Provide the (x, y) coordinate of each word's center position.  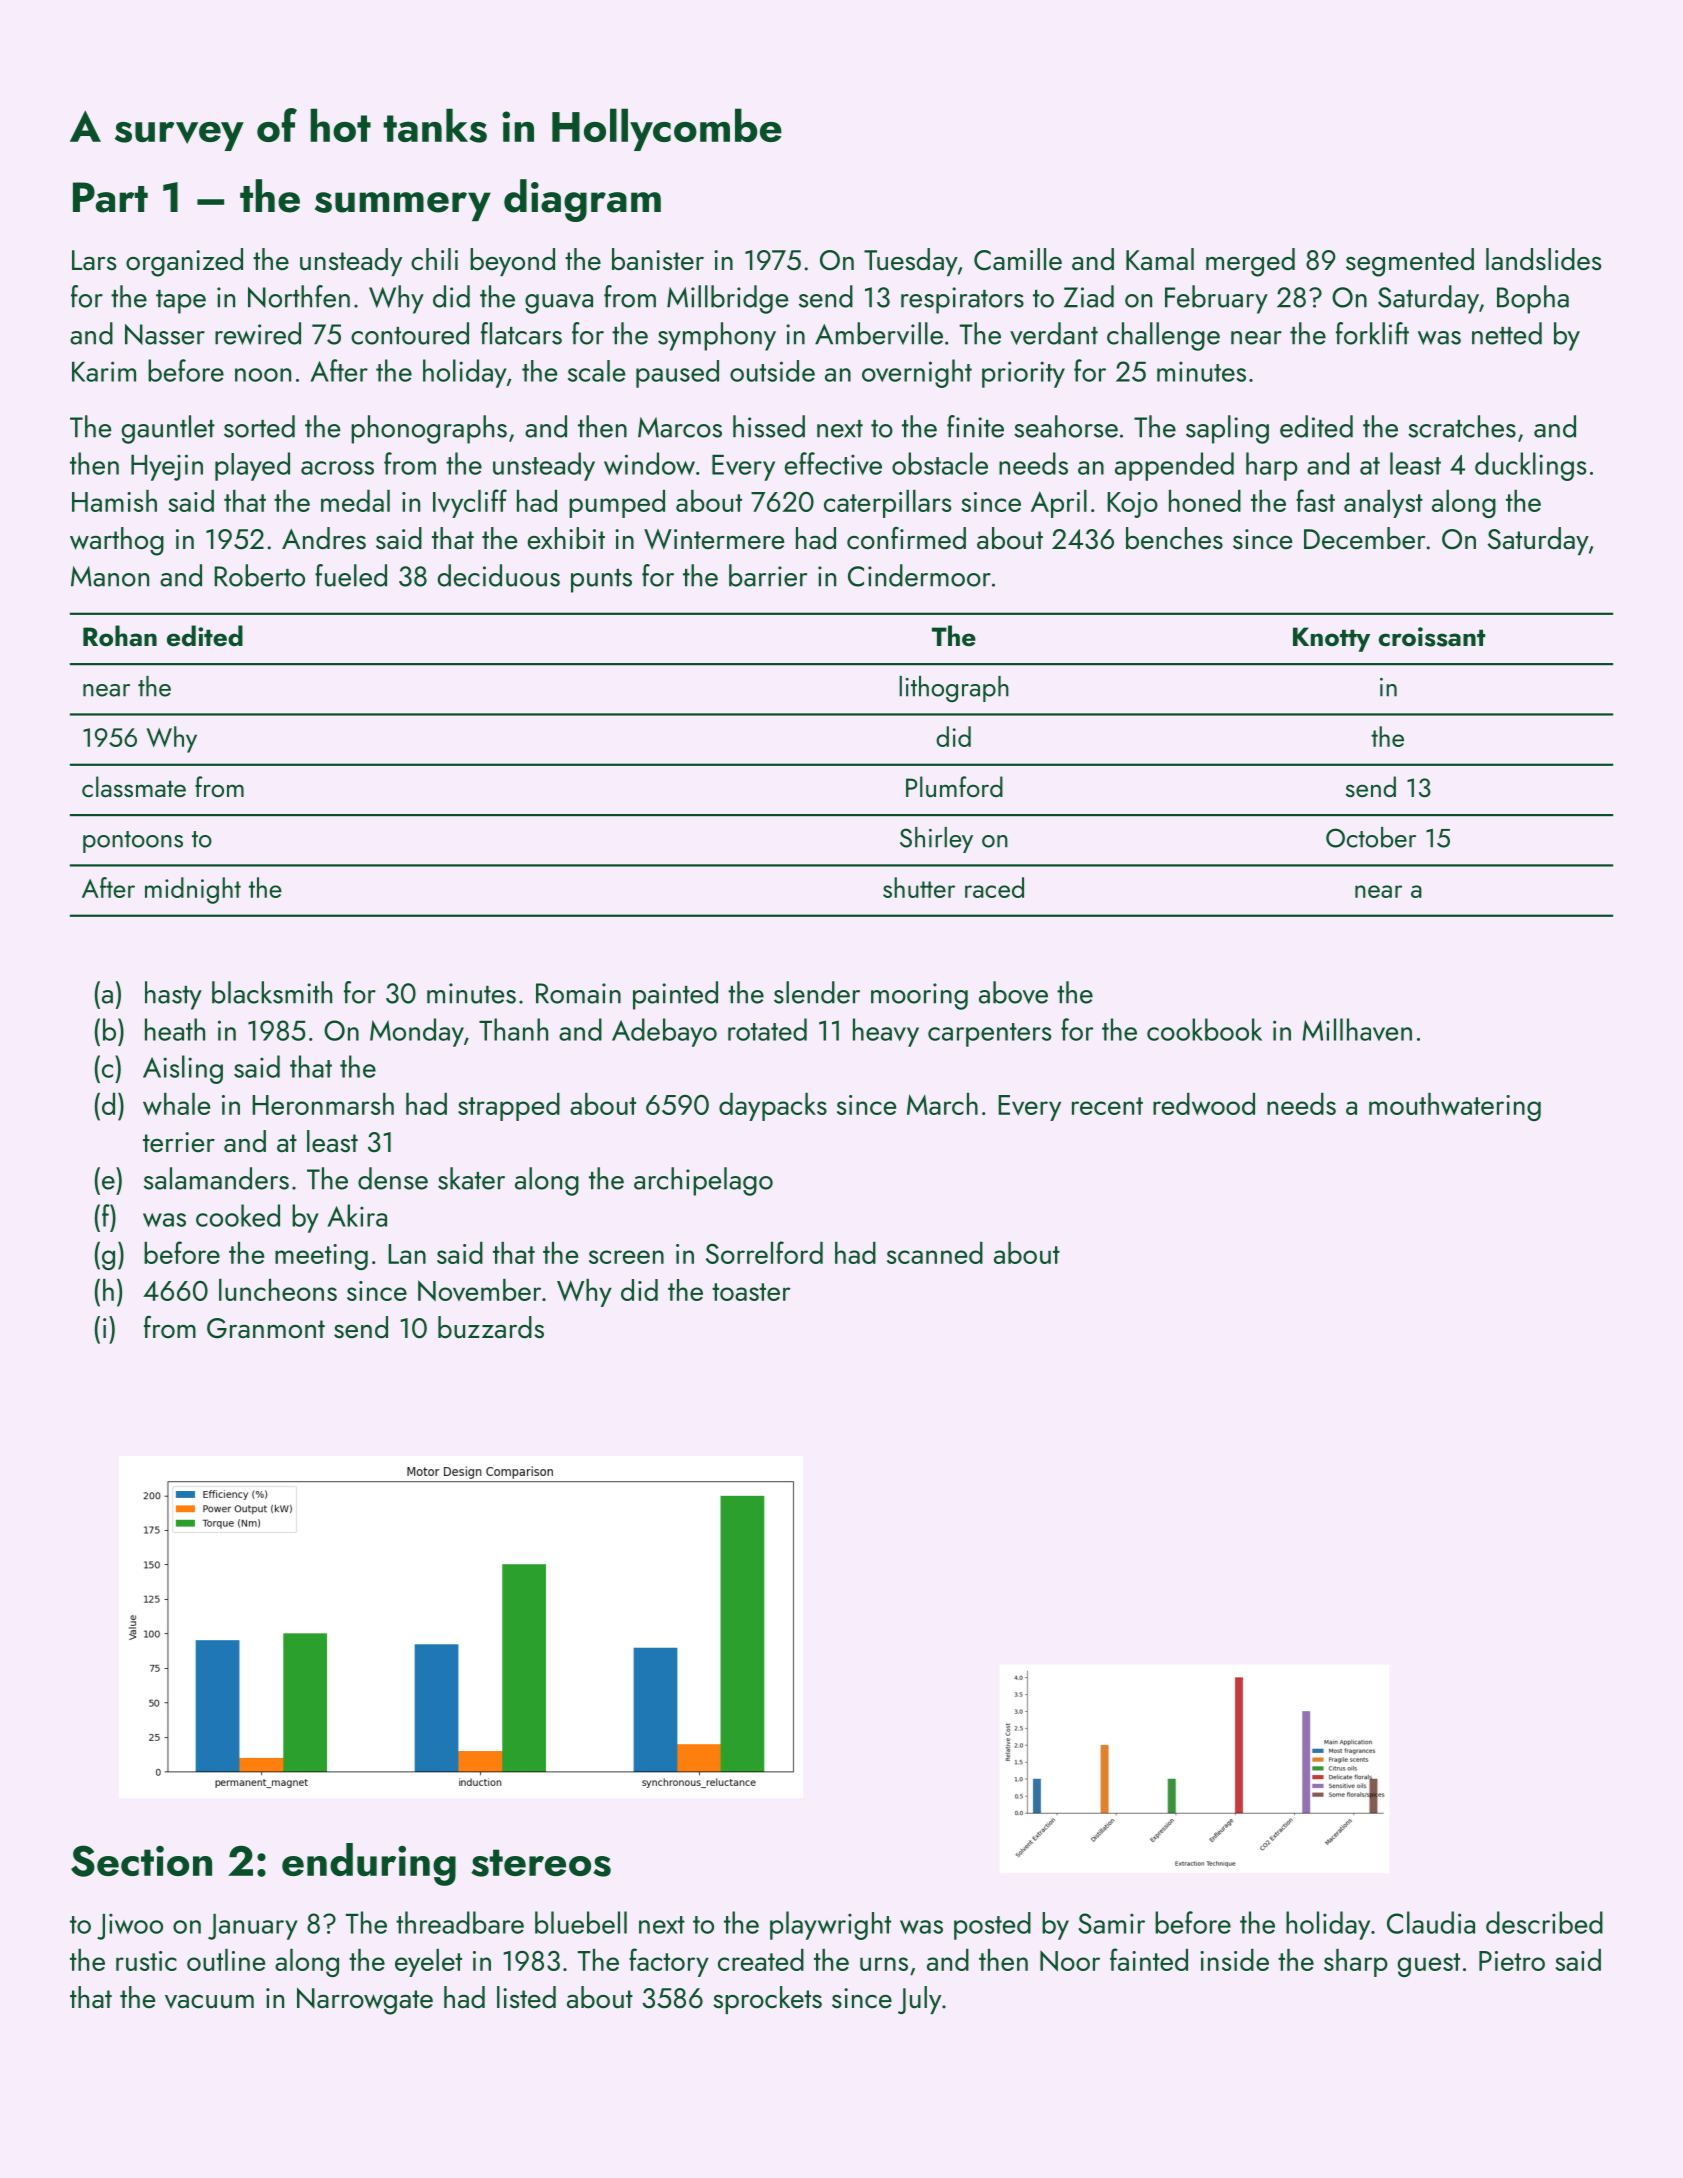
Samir (1111, 1923)
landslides (1543, 259)
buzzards (491, 1327)
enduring (369, 1864)
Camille (1018, 259)
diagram (582, 200)
